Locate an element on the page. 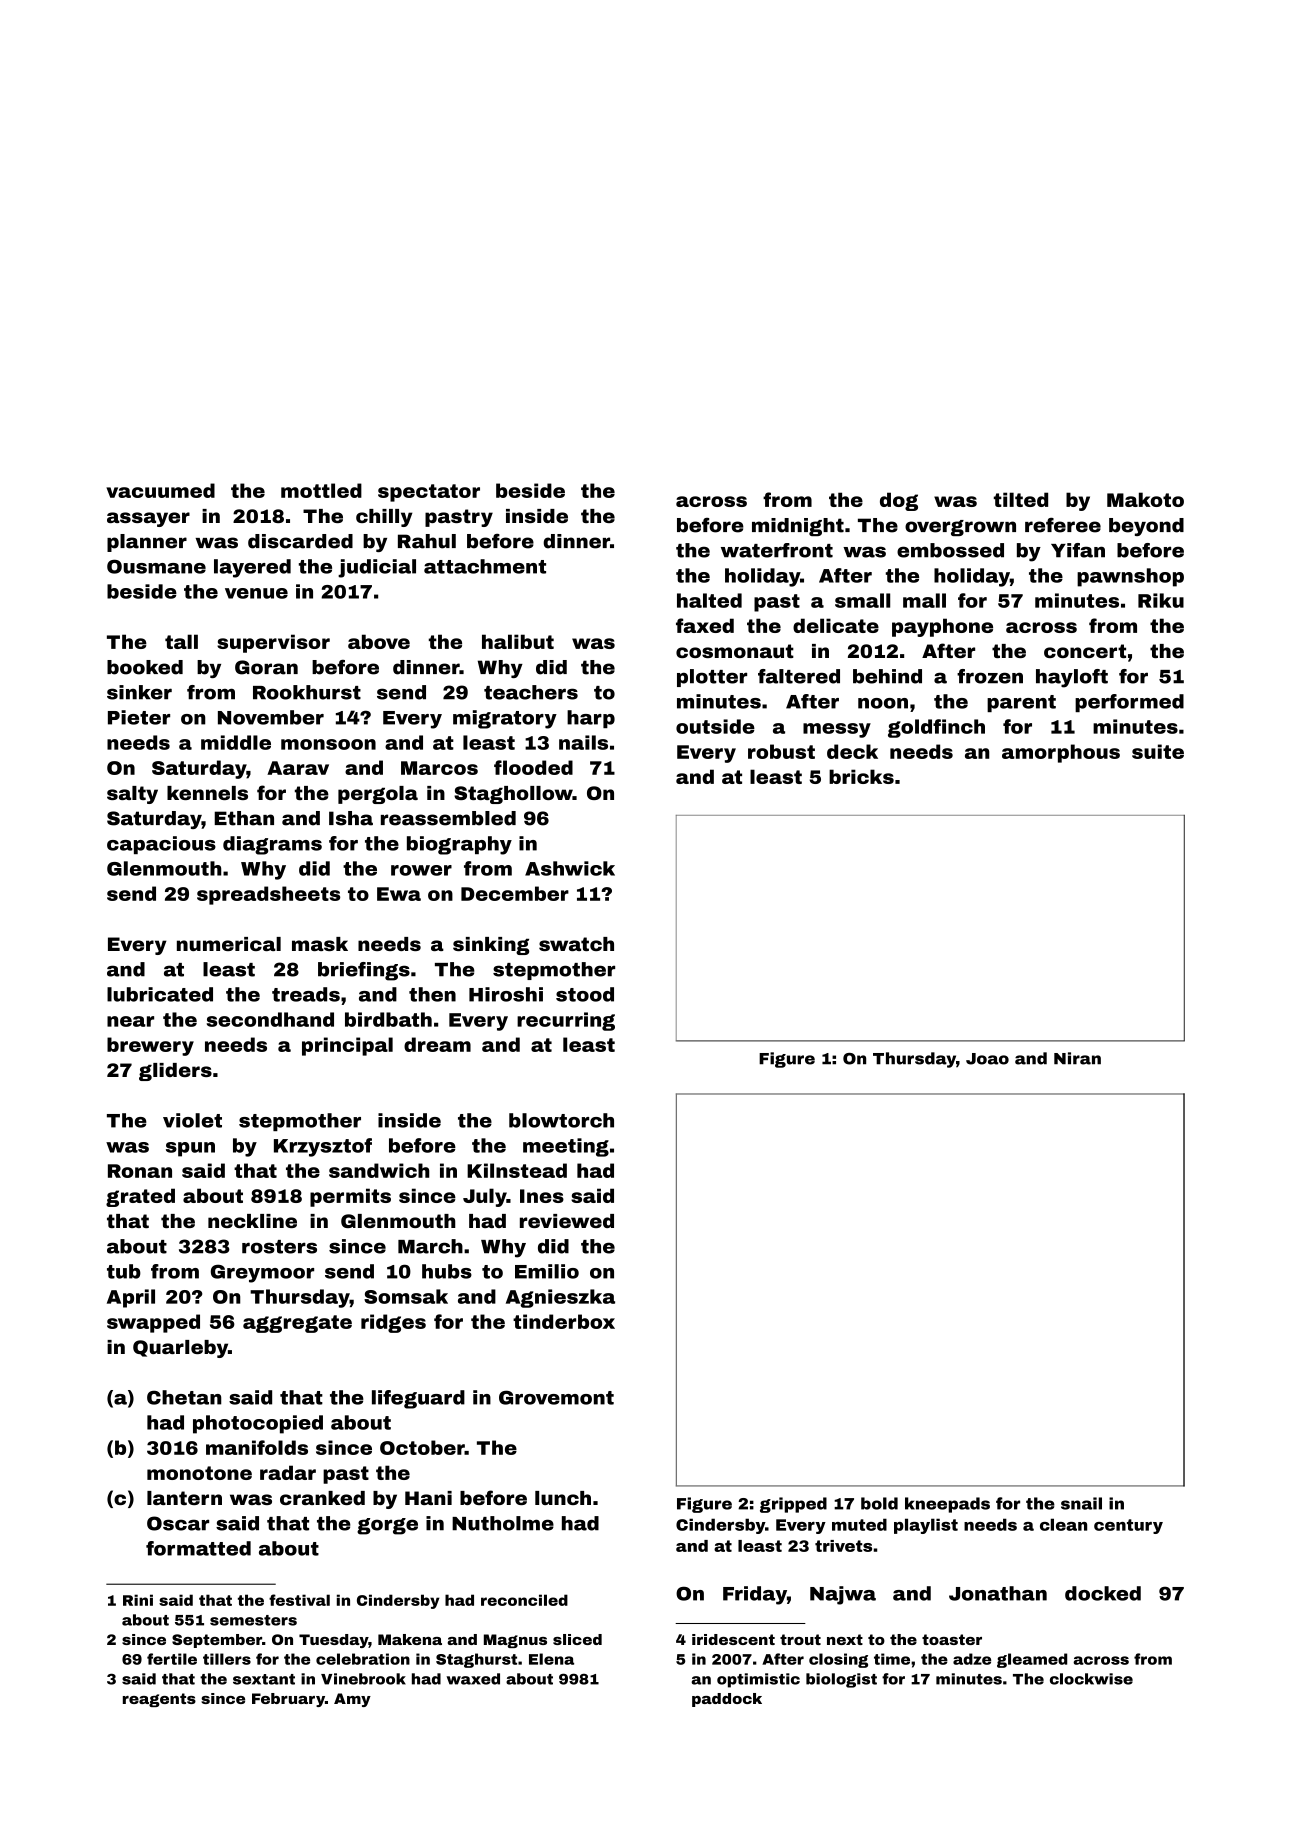  Makoto is located at coordinates (1145, 499).
